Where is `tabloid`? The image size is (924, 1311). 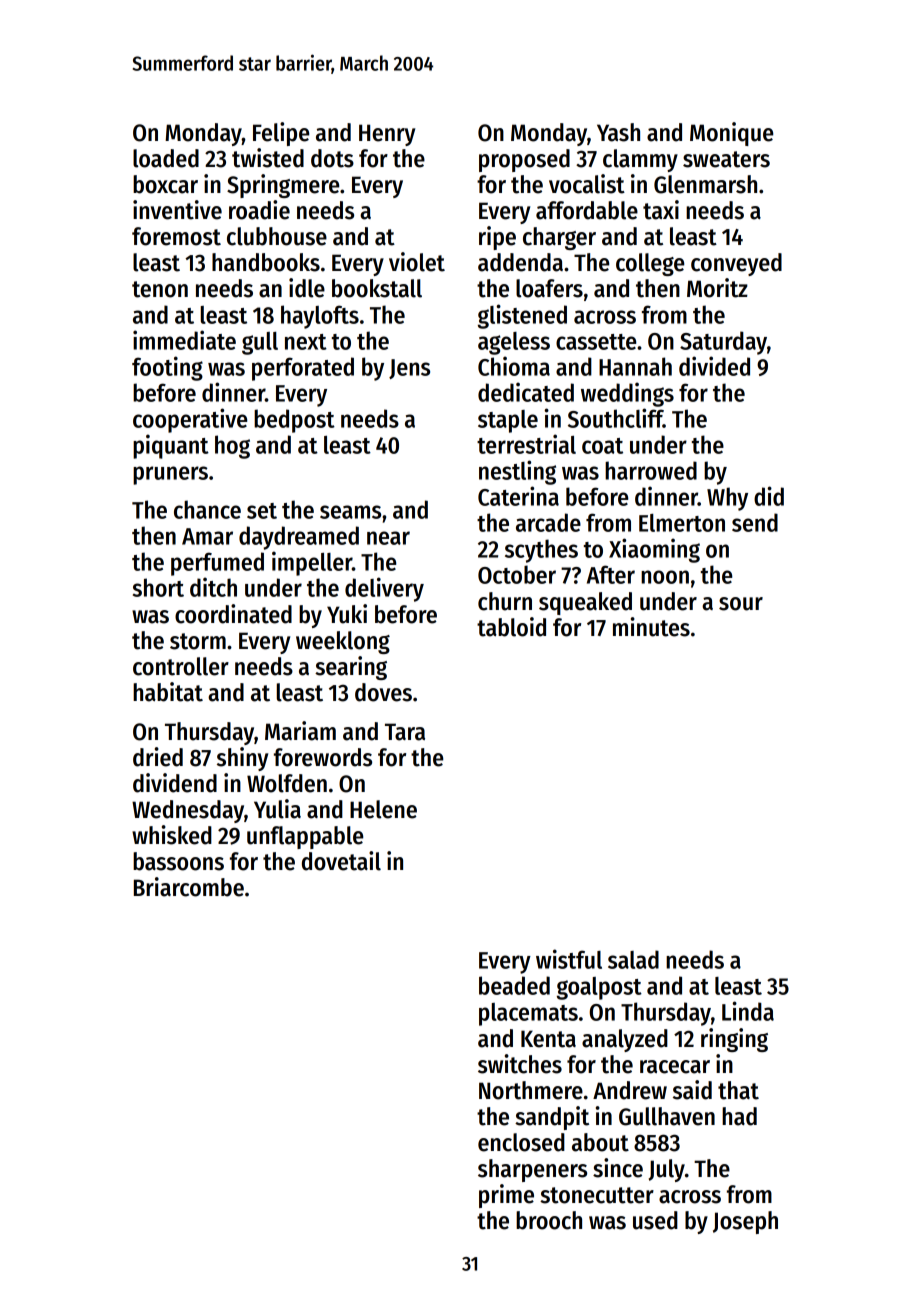 tabloid is located at coordinates (511, 627).
